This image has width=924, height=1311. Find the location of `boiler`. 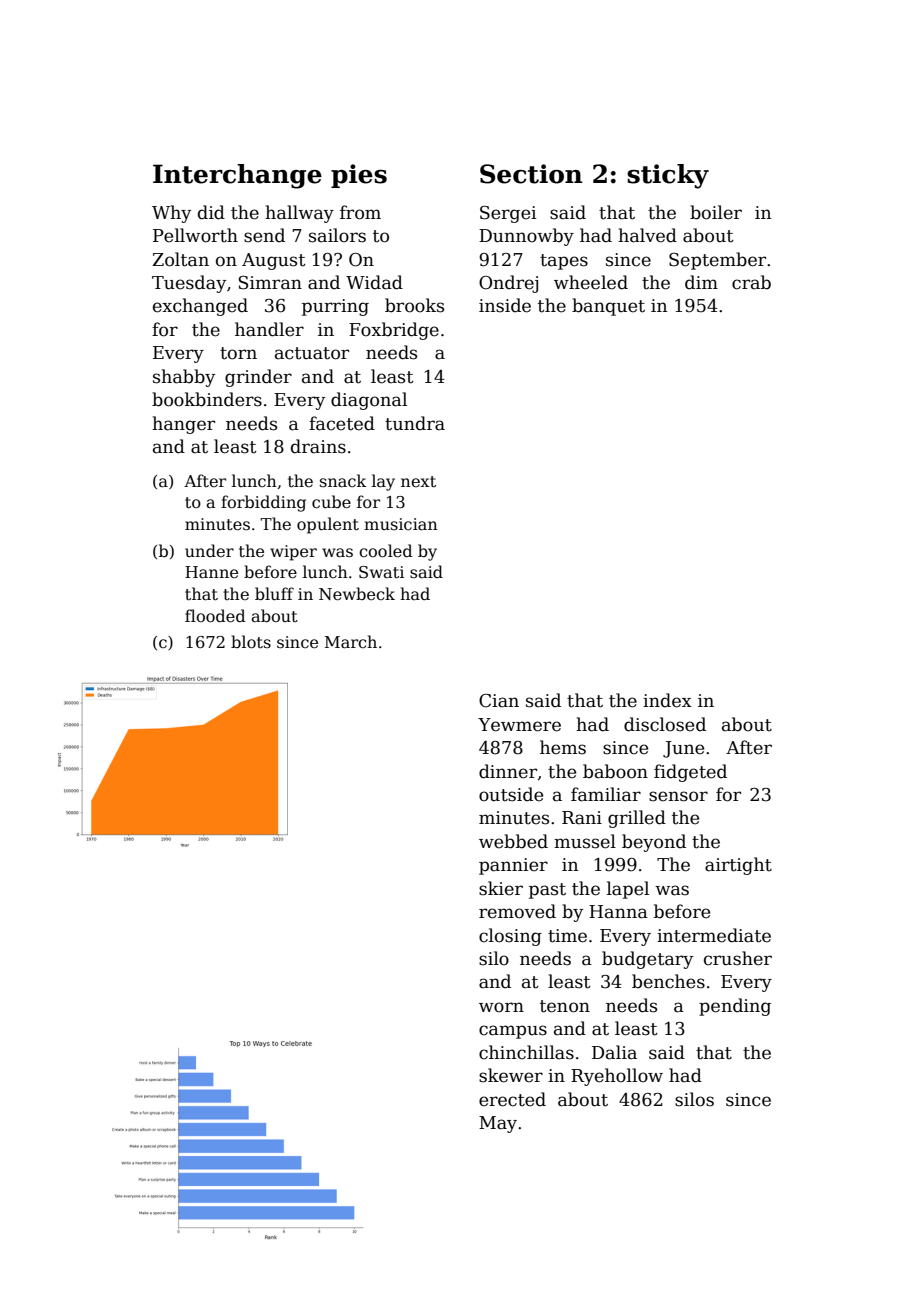

boiler is located at coordinates (716, 212).
